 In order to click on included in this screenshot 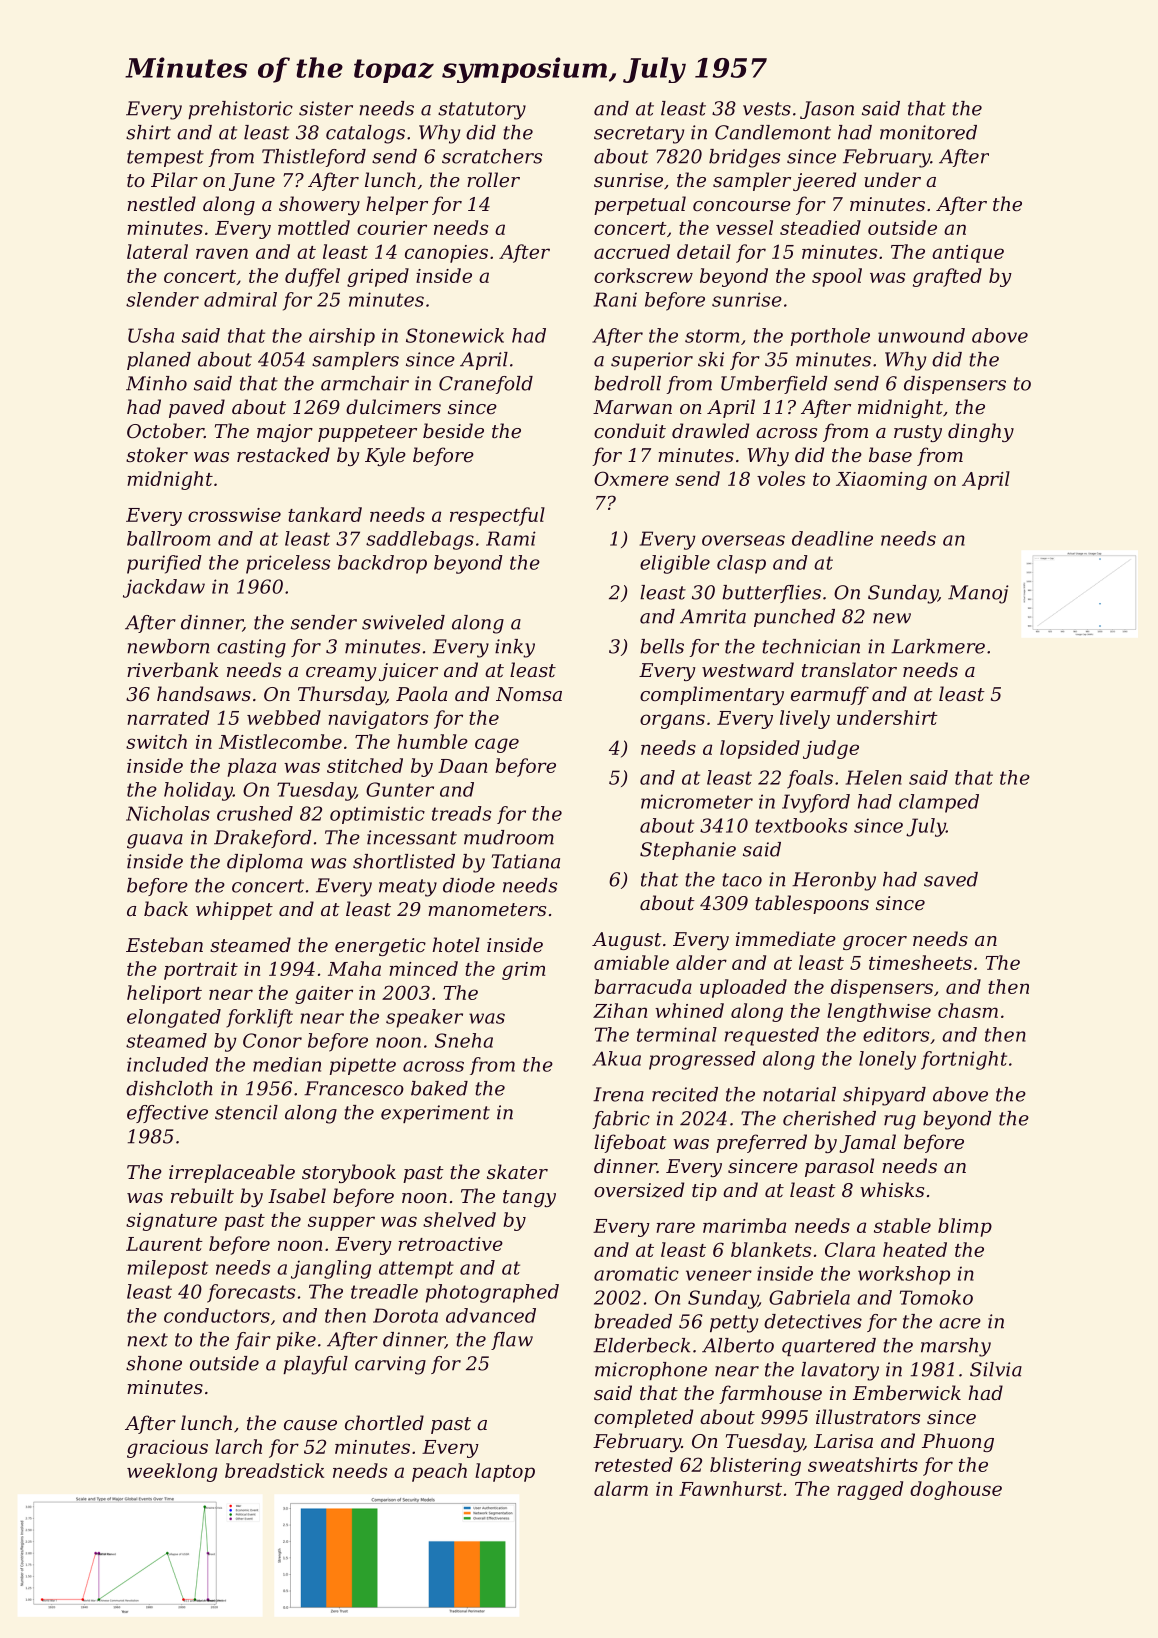, I will do `click(167, 1064)`.
